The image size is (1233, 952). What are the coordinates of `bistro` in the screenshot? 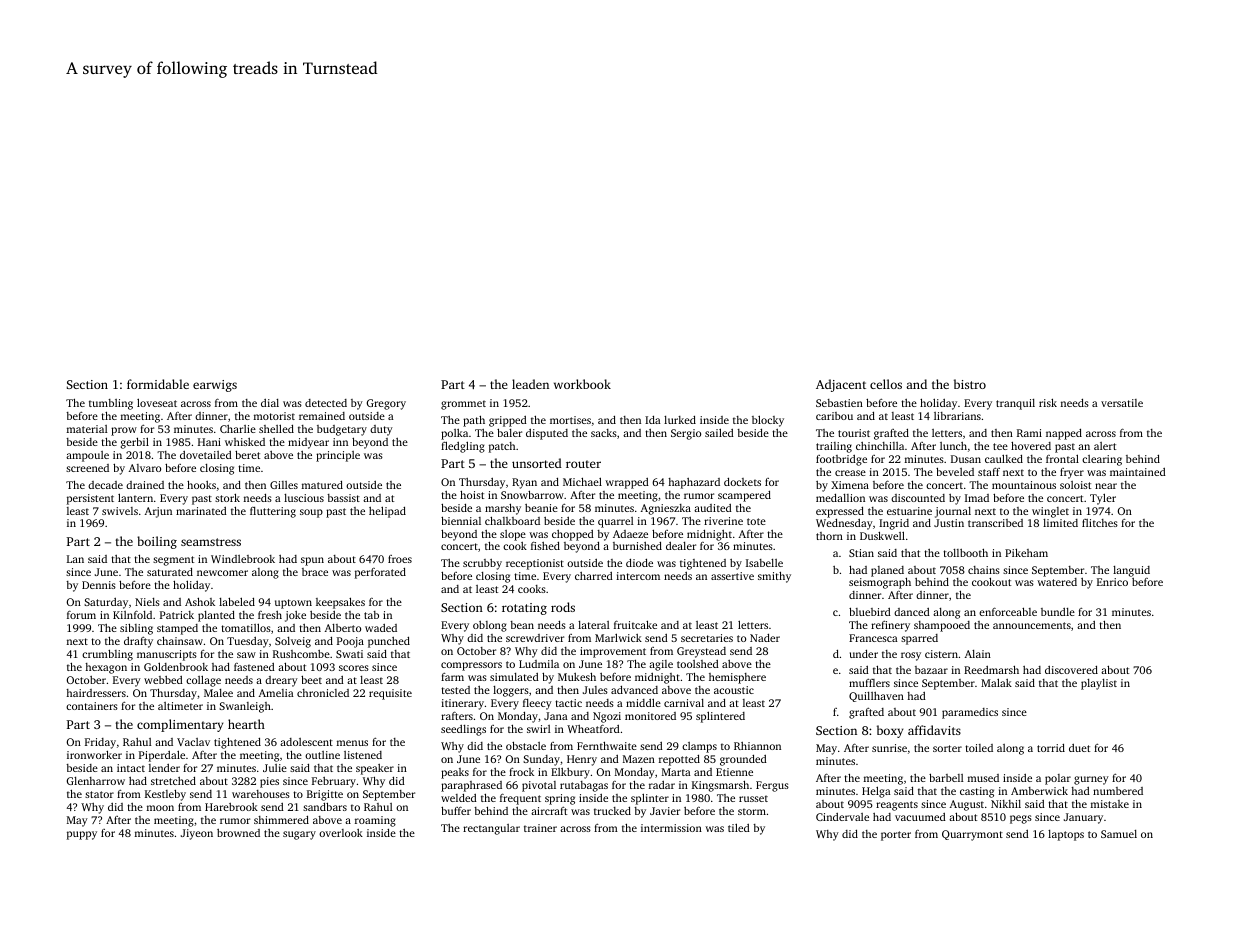 It's located at (970, 384).
